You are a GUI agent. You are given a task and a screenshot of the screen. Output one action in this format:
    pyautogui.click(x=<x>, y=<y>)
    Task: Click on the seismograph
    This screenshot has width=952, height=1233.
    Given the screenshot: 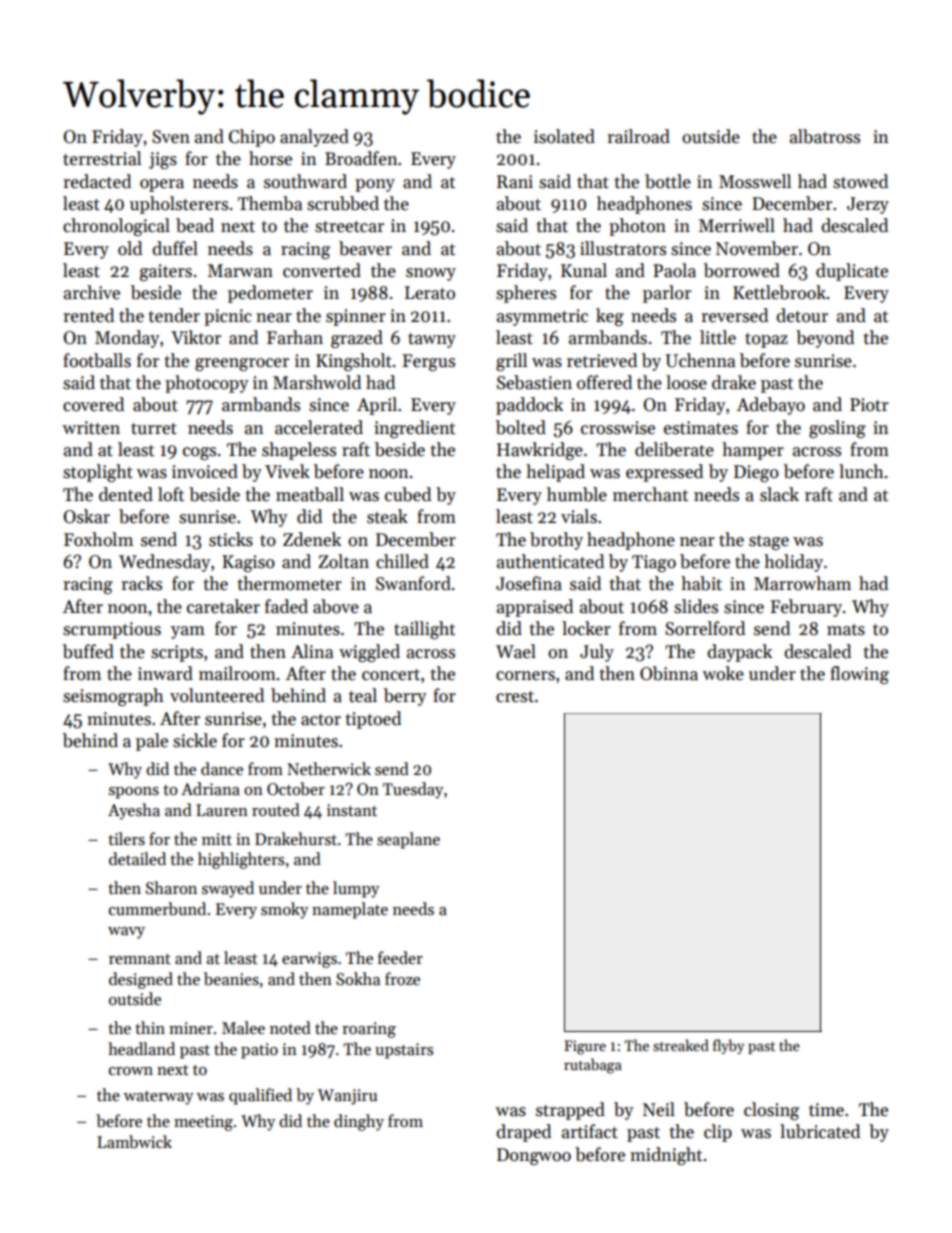 What is the action you would take?
    pyautogui.click(x=113, y=697)
